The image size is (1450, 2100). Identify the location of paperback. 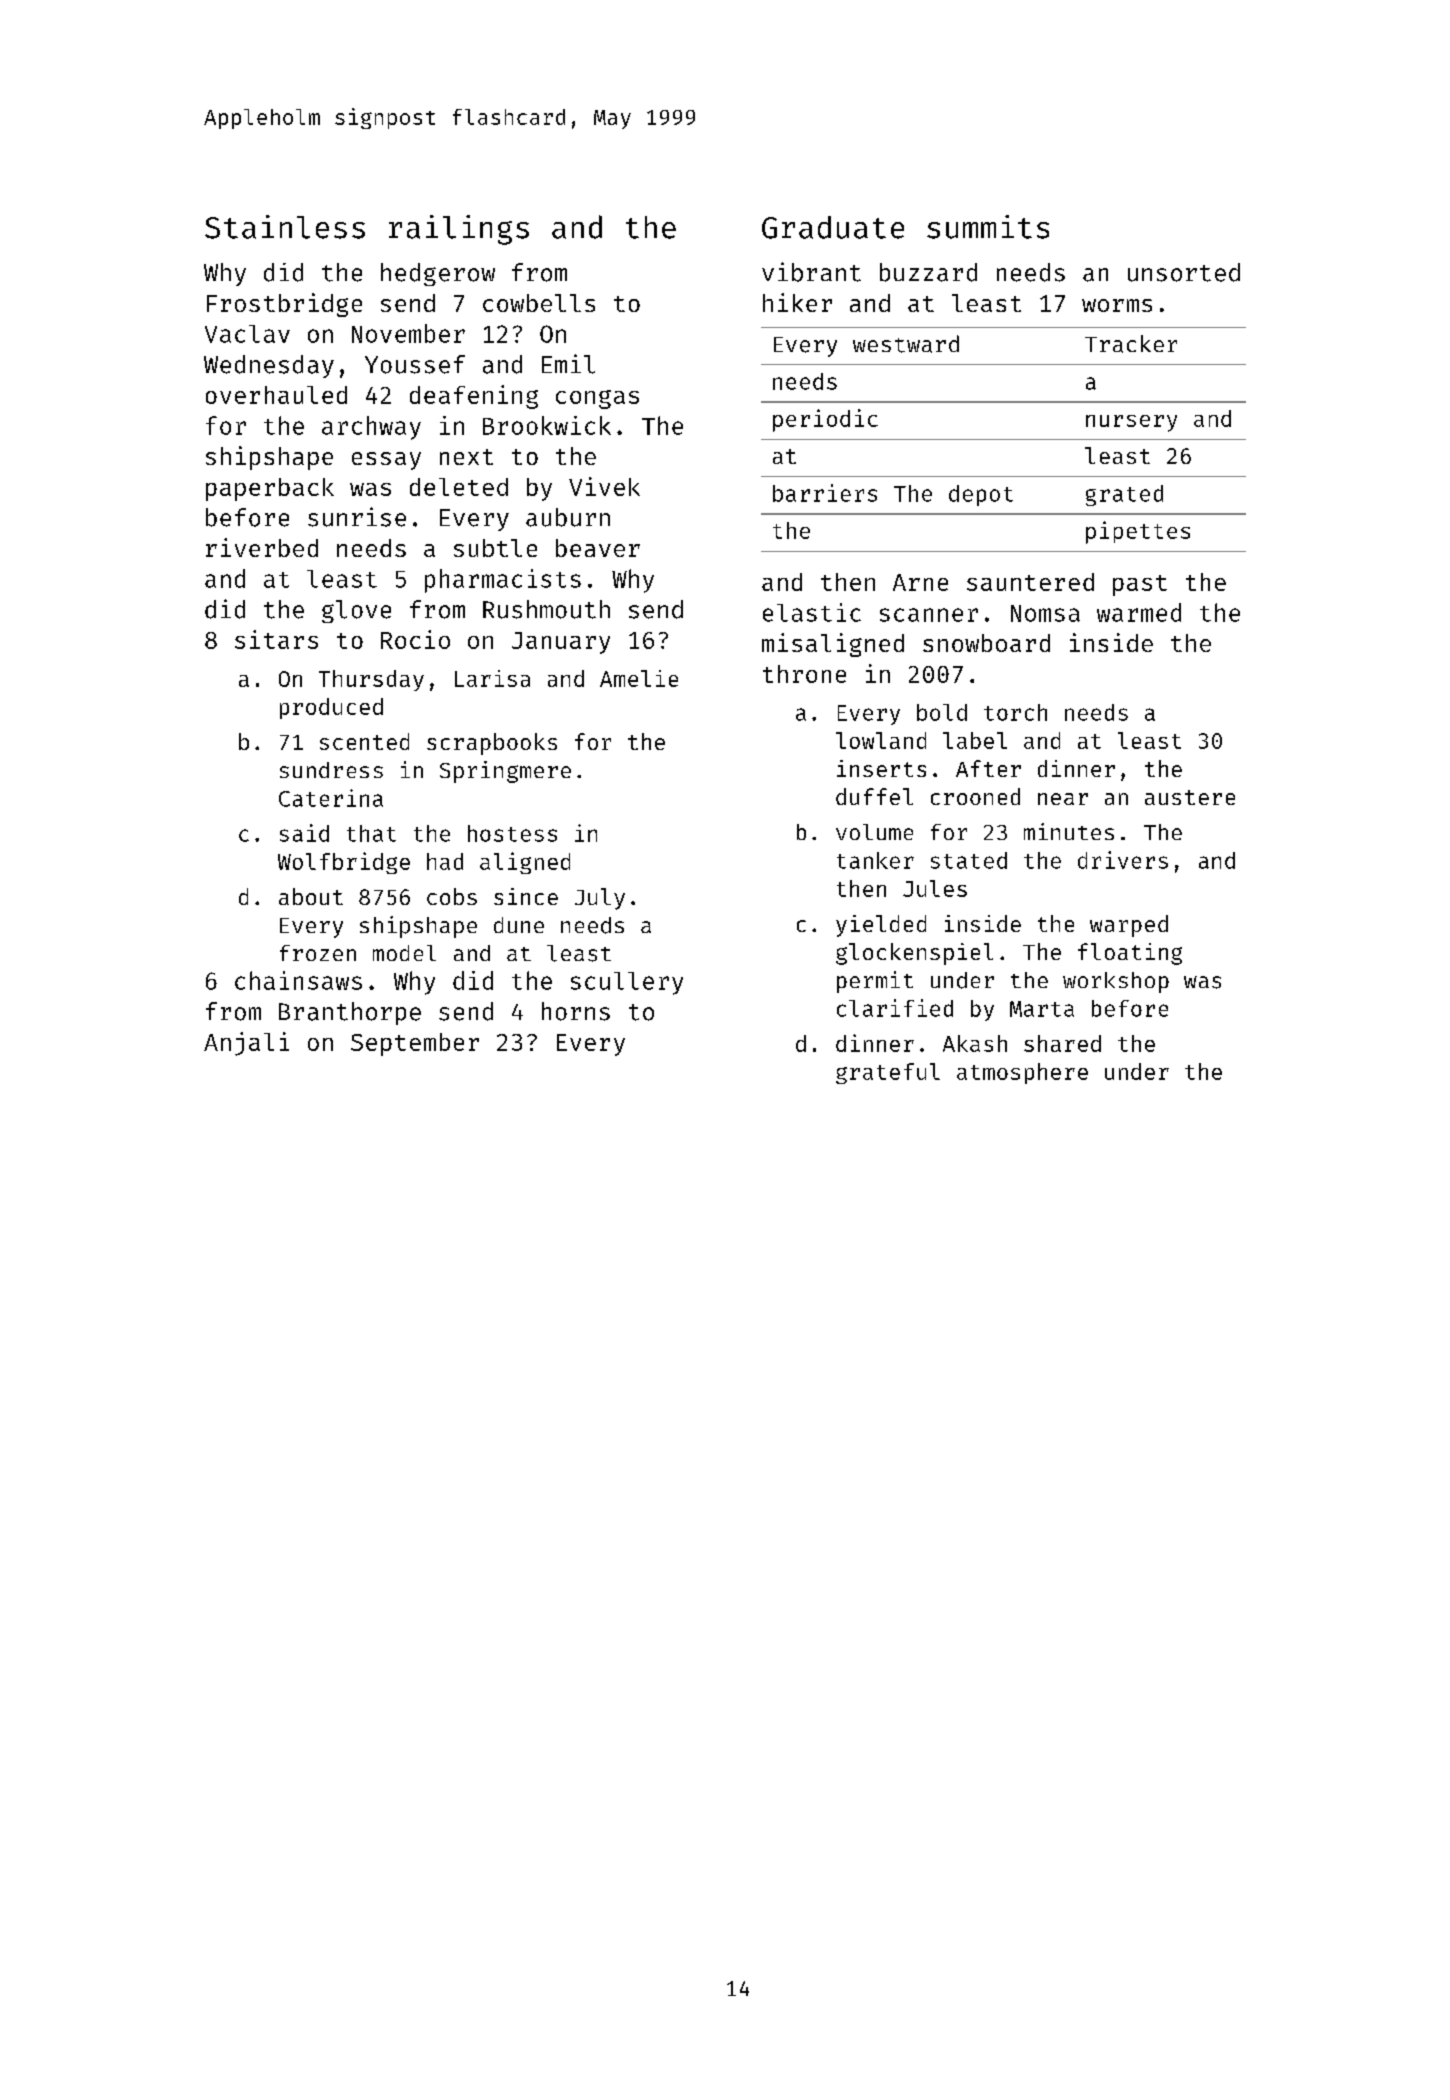
(270, 489).
